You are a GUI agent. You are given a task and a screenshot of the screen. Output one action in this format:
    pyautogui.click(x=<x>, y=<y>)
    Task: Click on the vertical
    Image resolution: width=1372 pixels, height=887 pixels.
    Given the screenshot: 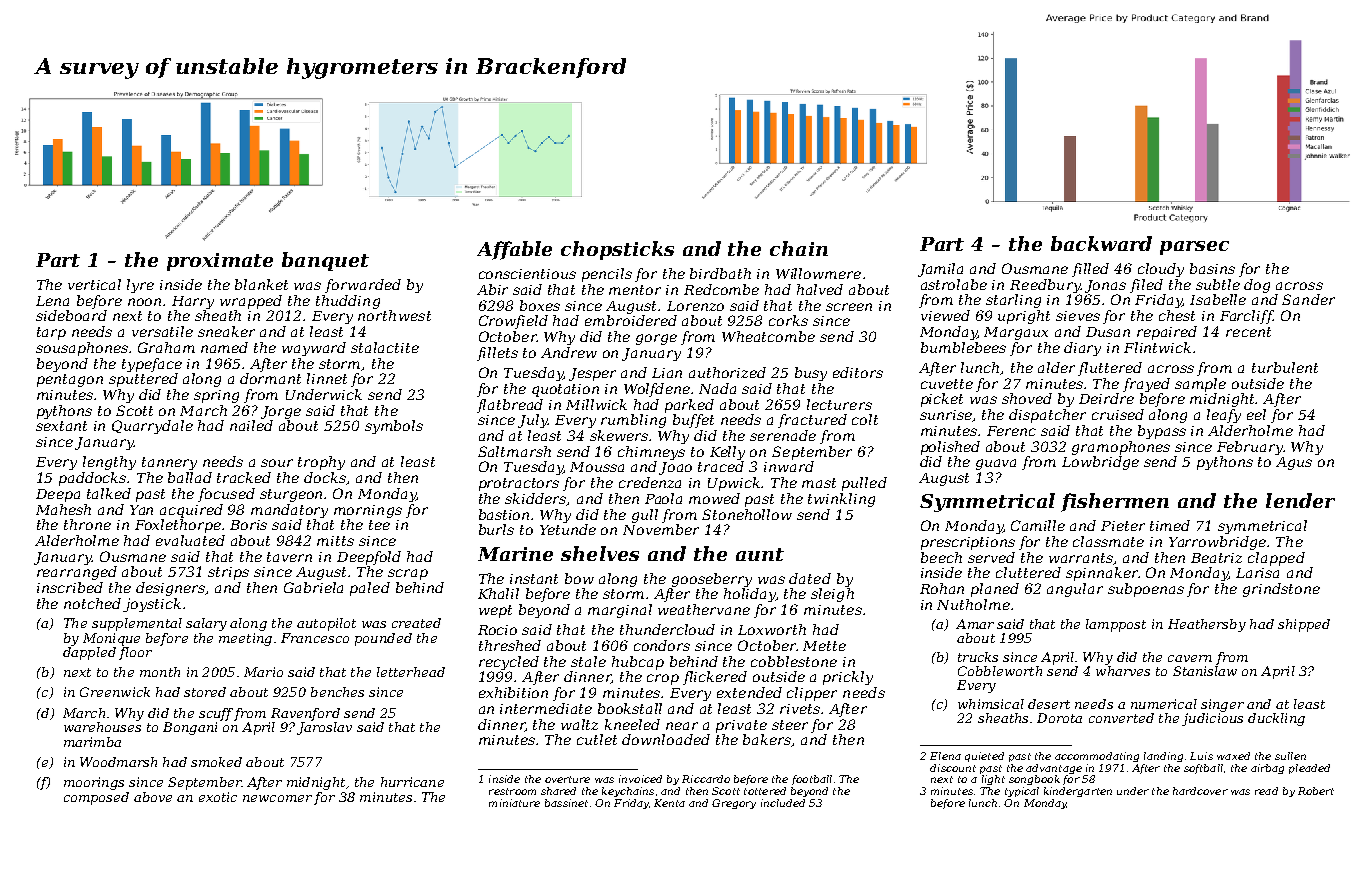 What is the action you would take?
    pyautogui.click(x=94, y=284)
